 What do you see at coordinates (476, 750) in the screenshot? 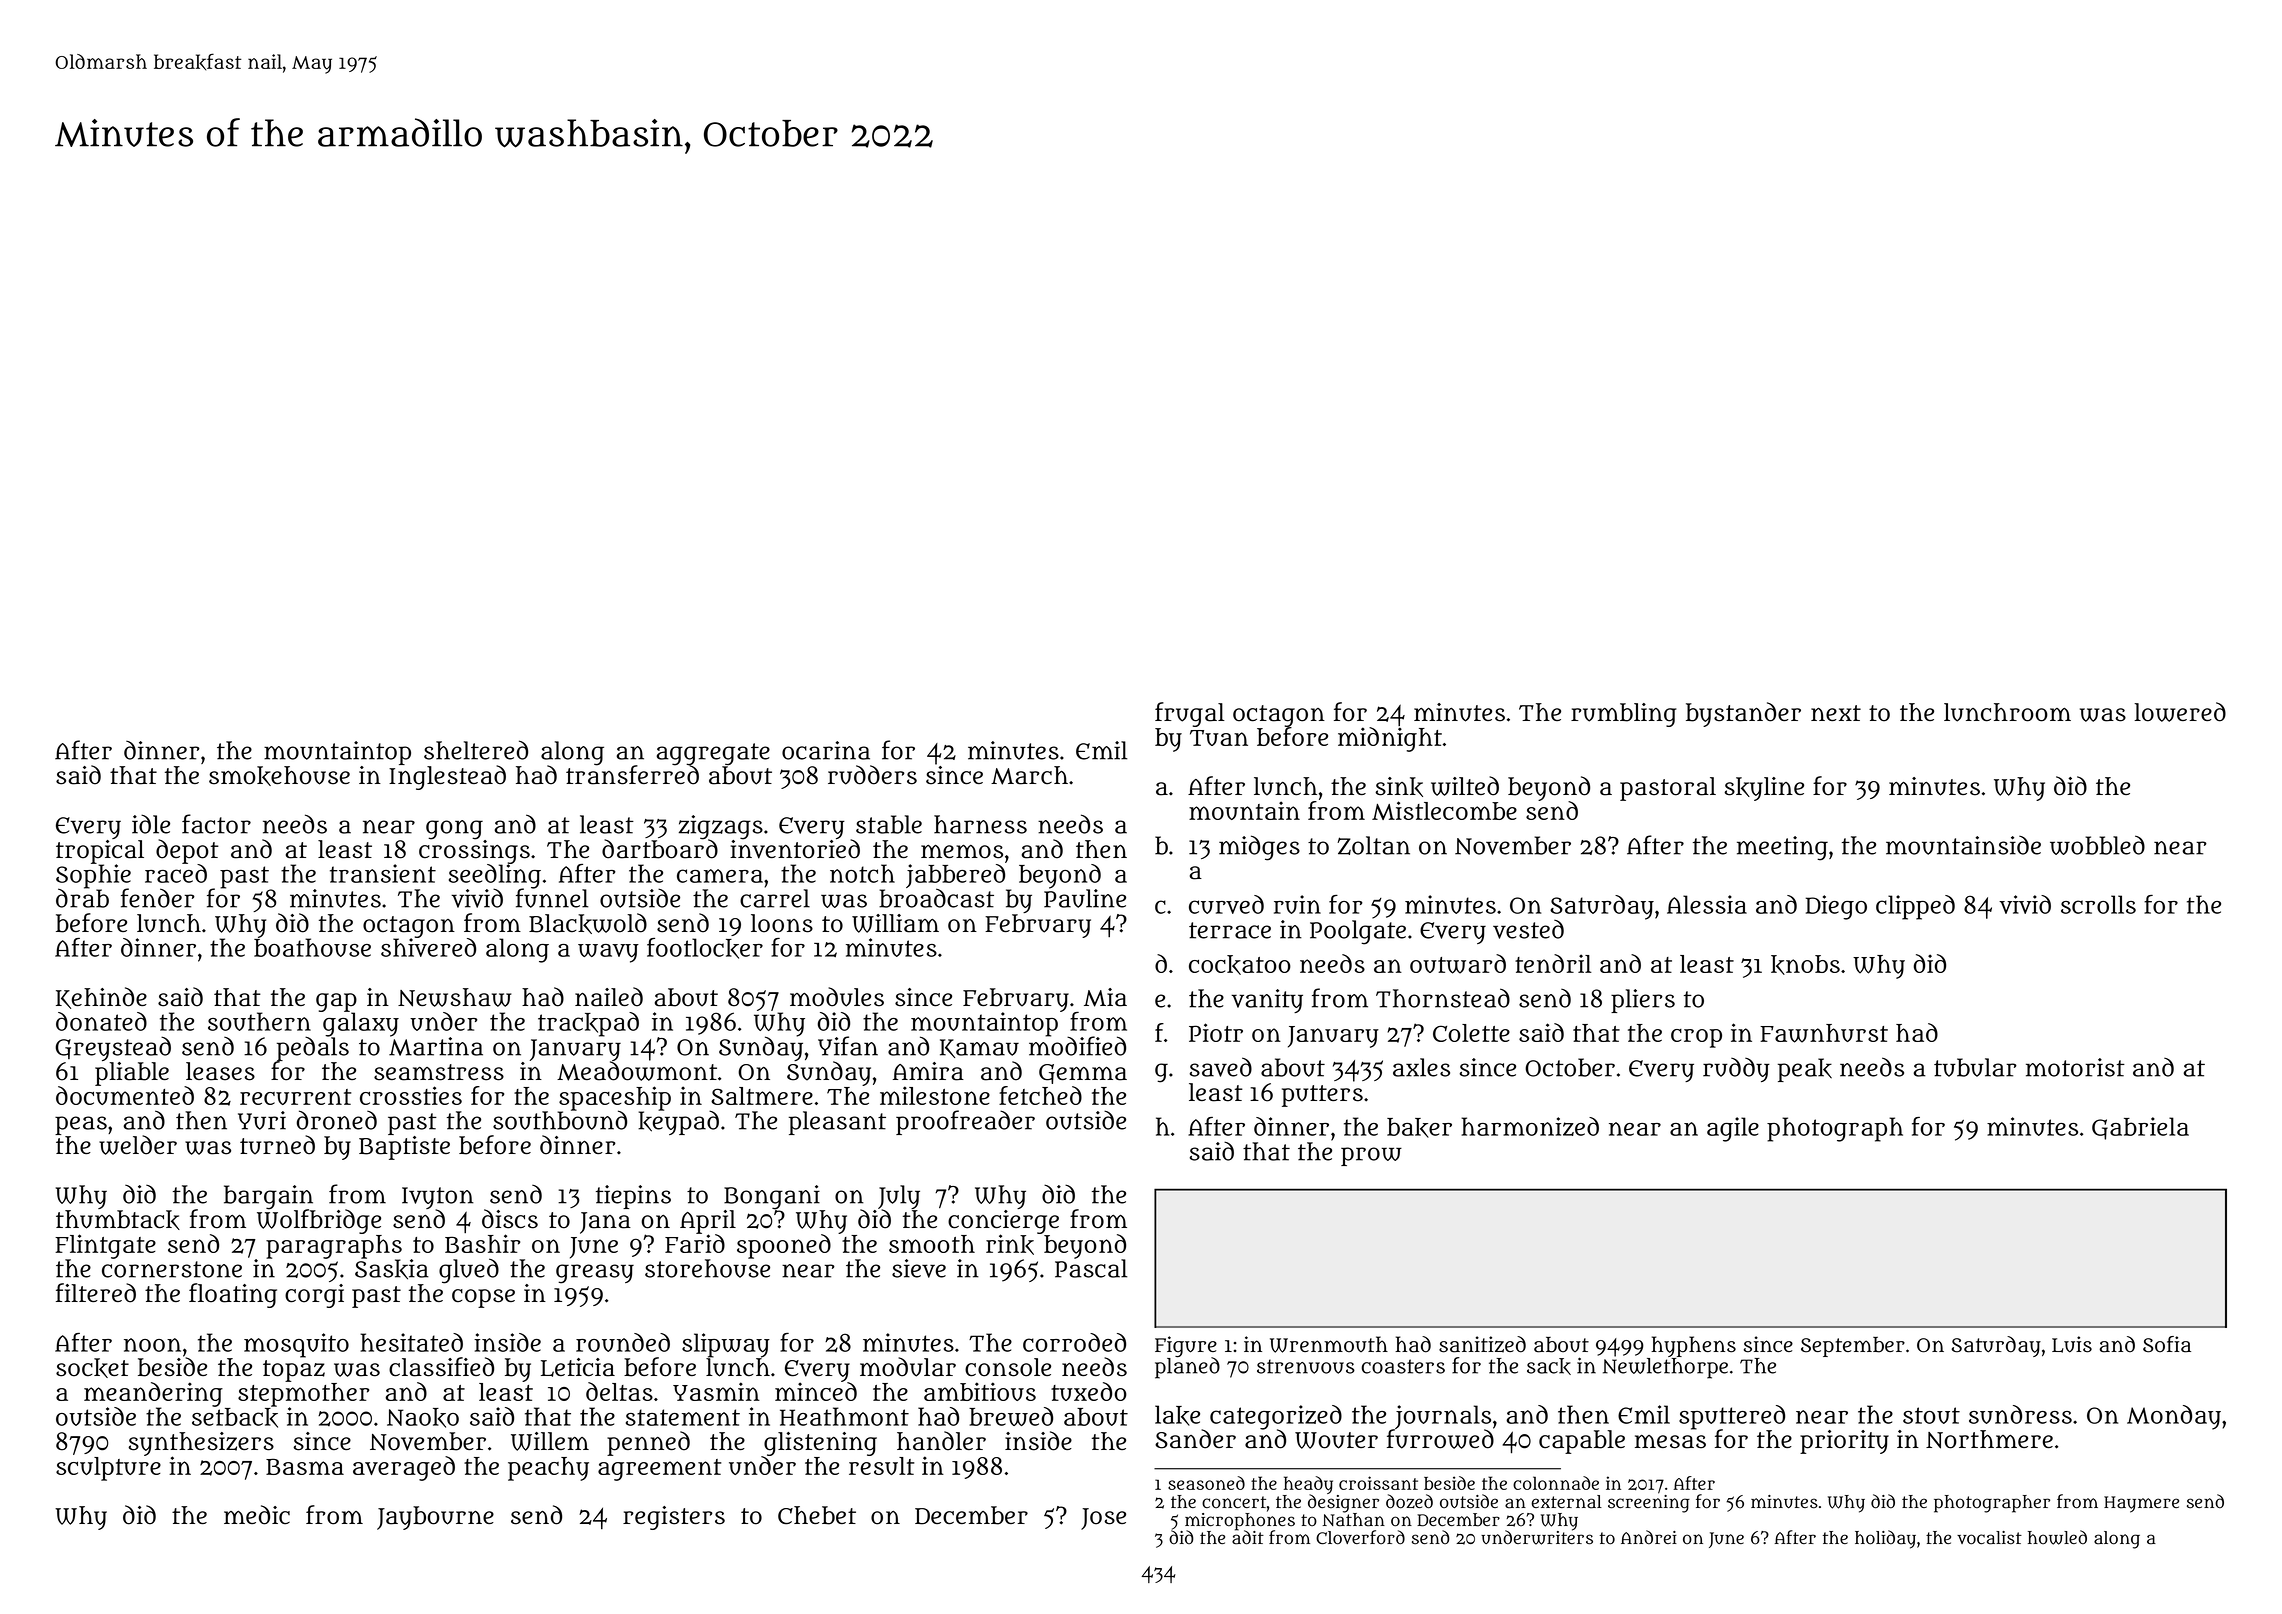
I see `sheltered` at bounding box center [476, 750].
